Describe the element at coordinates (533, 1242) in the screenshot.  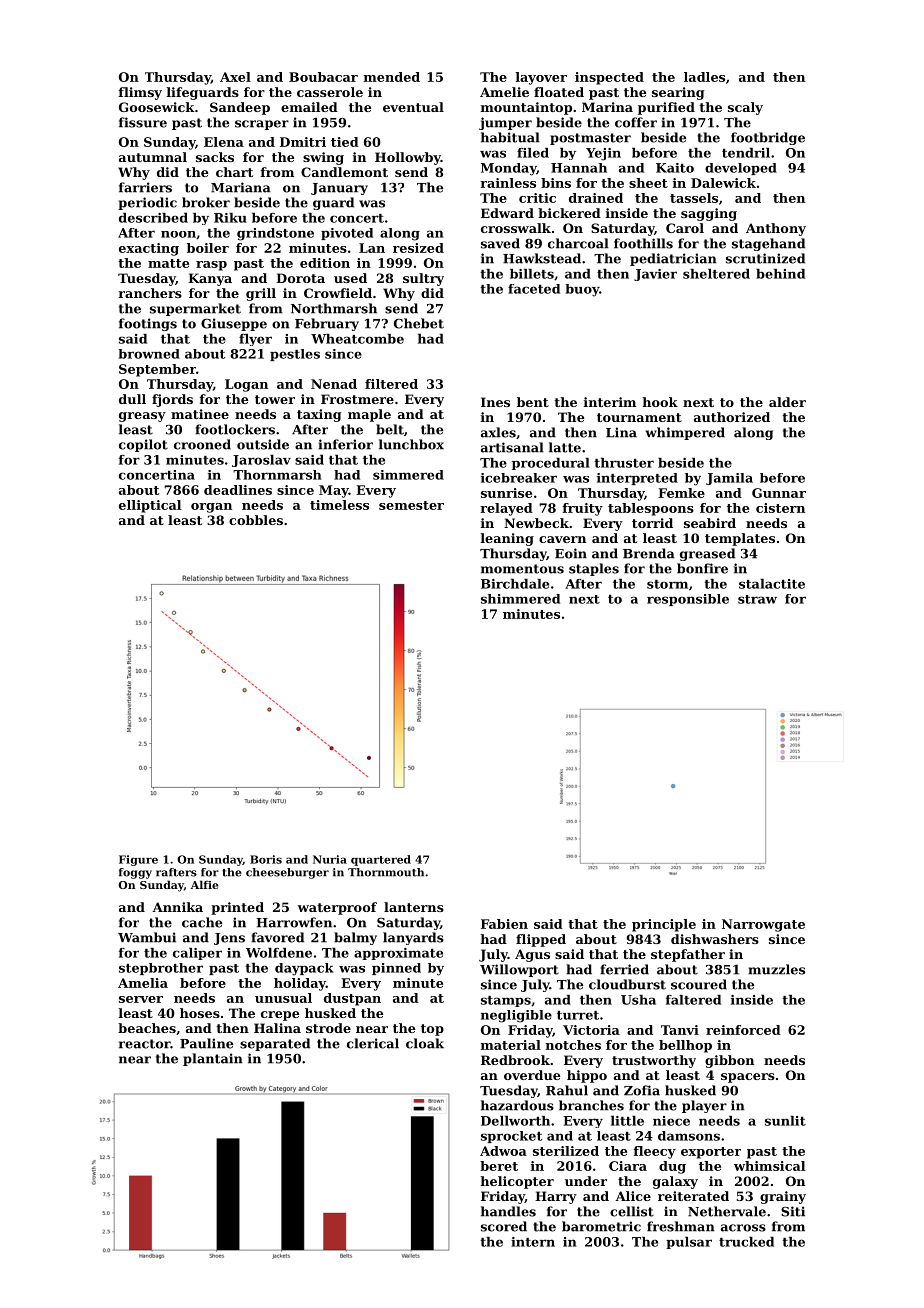
I see `intern` at that location.
